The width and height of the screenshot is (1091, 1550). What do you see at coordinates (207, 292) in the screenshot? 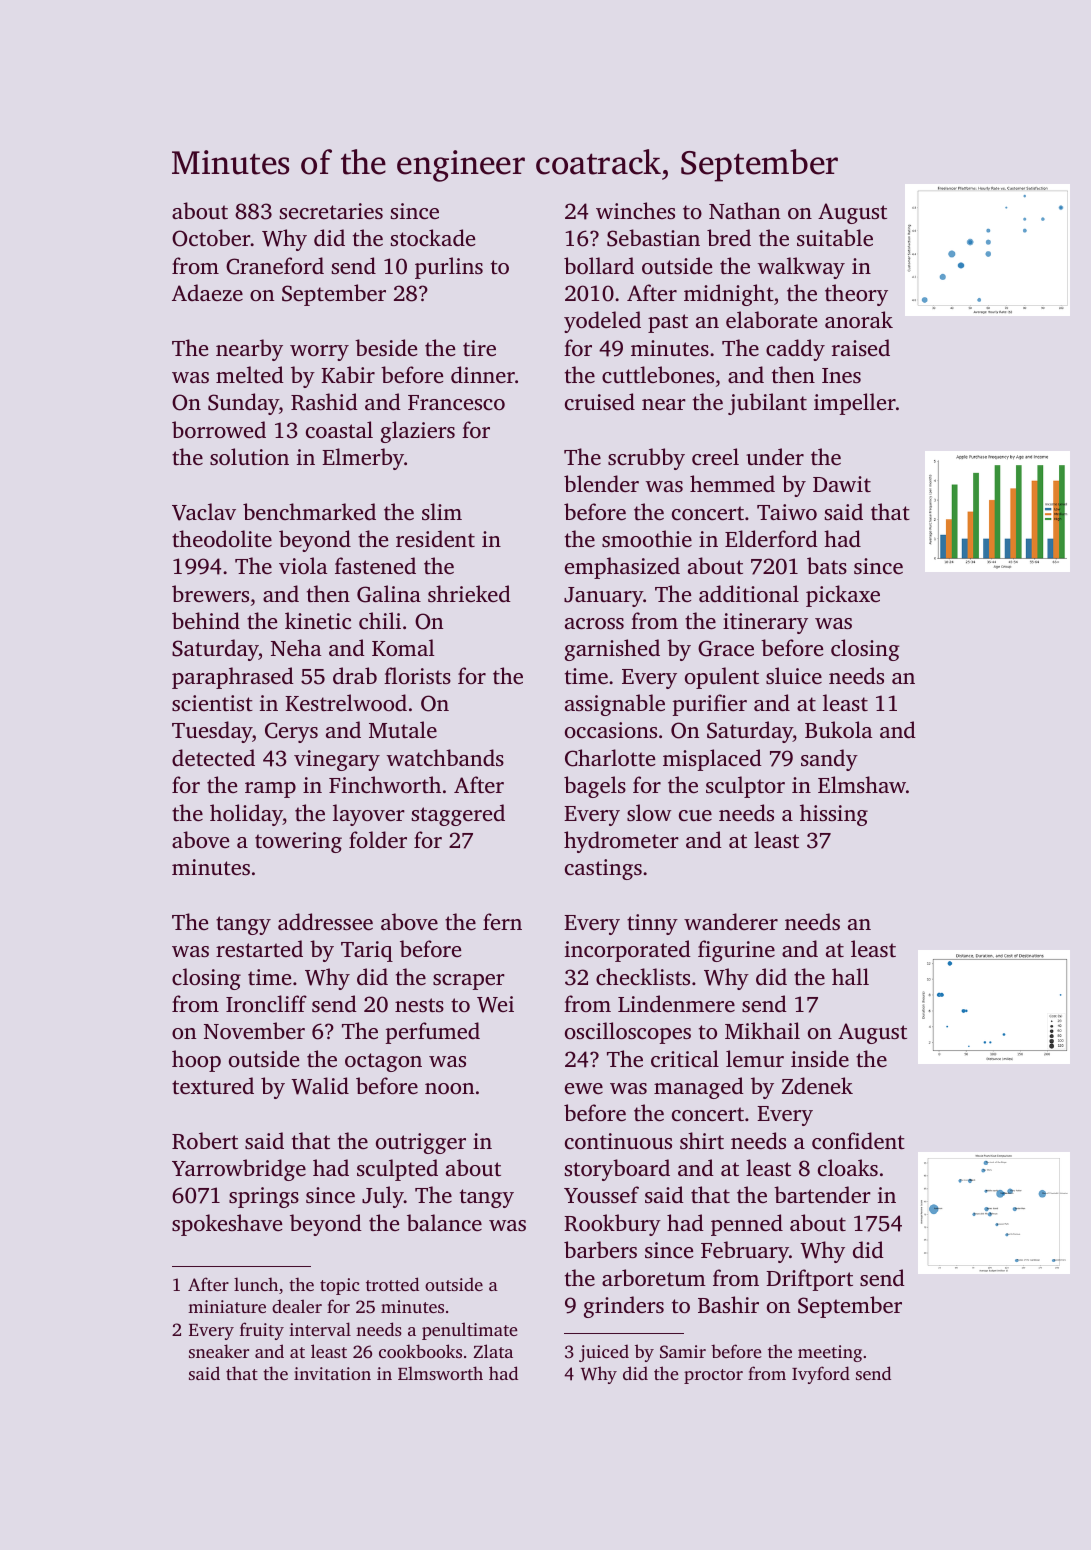
I see `Adaeze` at bounding box center [207, 292].
